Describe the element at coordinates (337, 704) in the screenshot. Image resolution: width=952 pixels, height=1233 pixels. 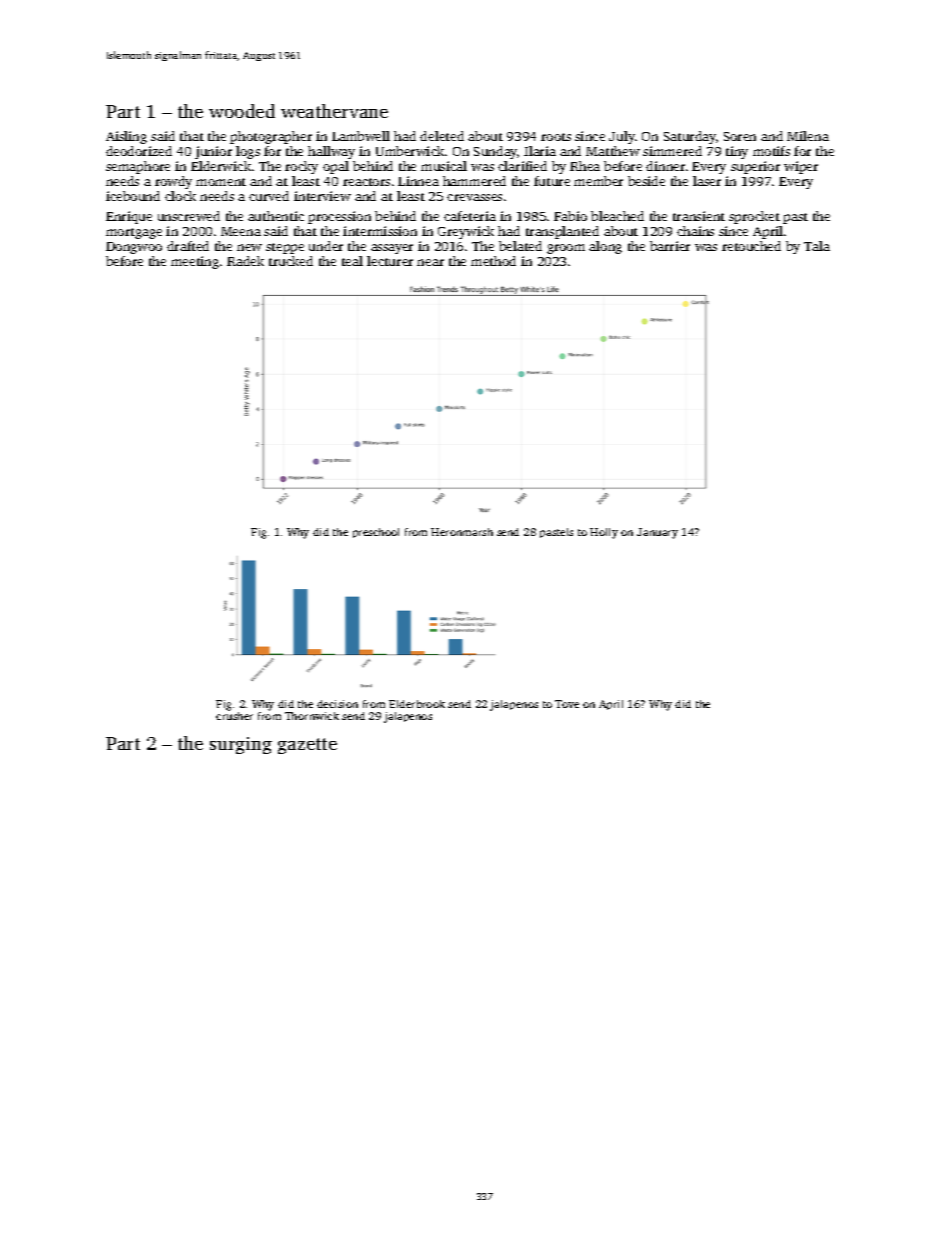
I see `decision` at that location.
